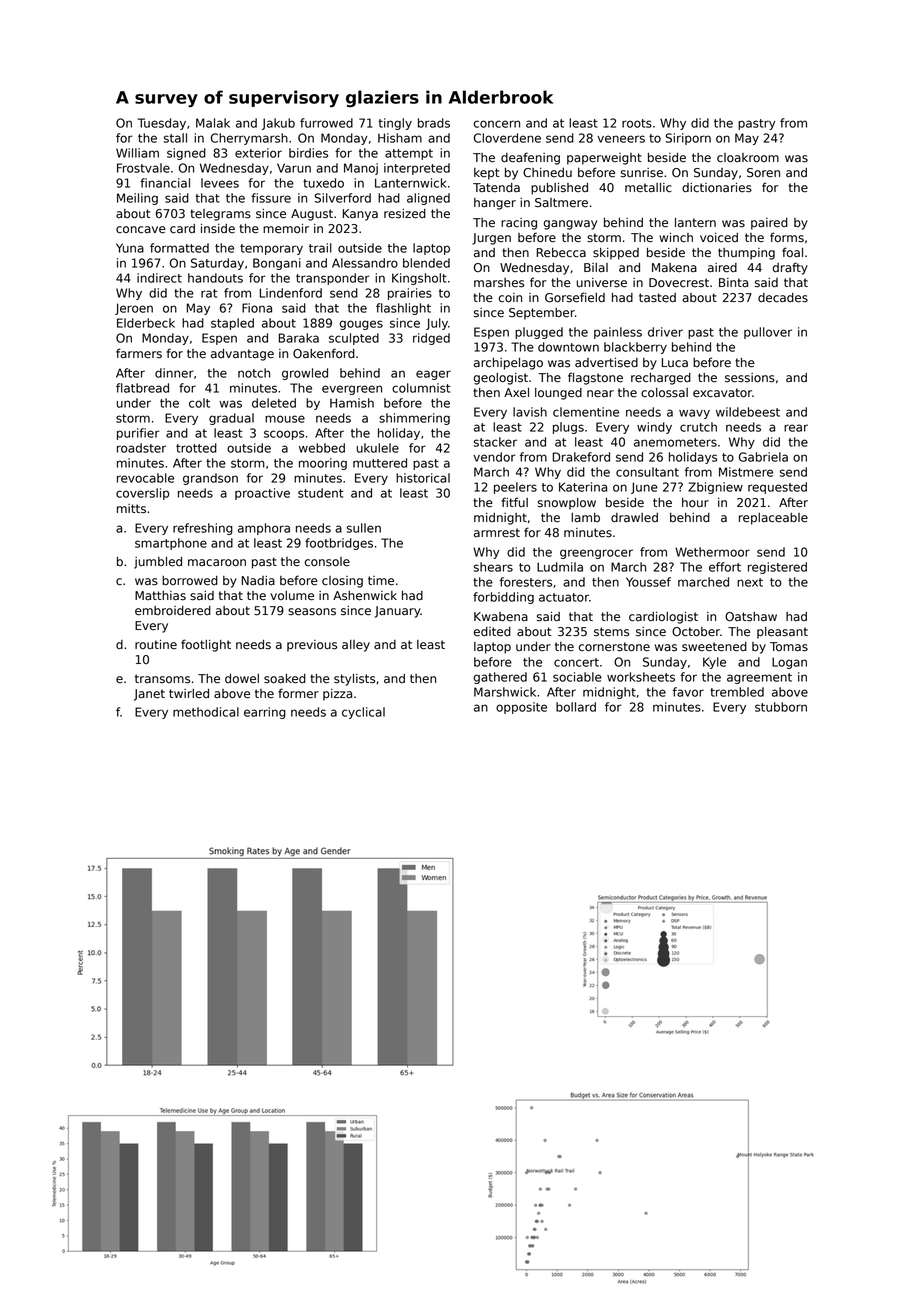 The image size is (924, 1308). I want to click on Mistmere, so click(746, 472).
